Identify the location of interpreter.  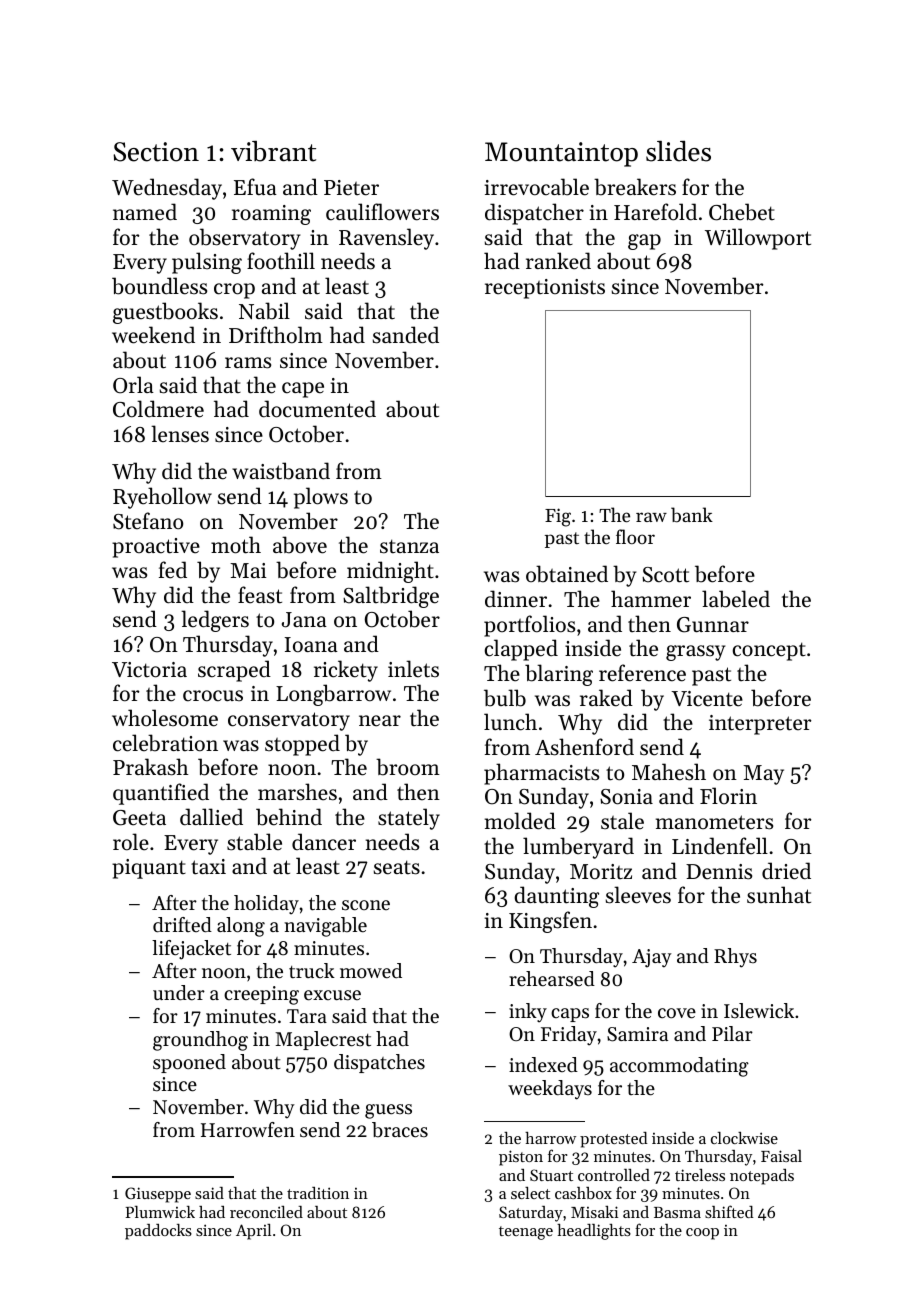
(760, 725).
